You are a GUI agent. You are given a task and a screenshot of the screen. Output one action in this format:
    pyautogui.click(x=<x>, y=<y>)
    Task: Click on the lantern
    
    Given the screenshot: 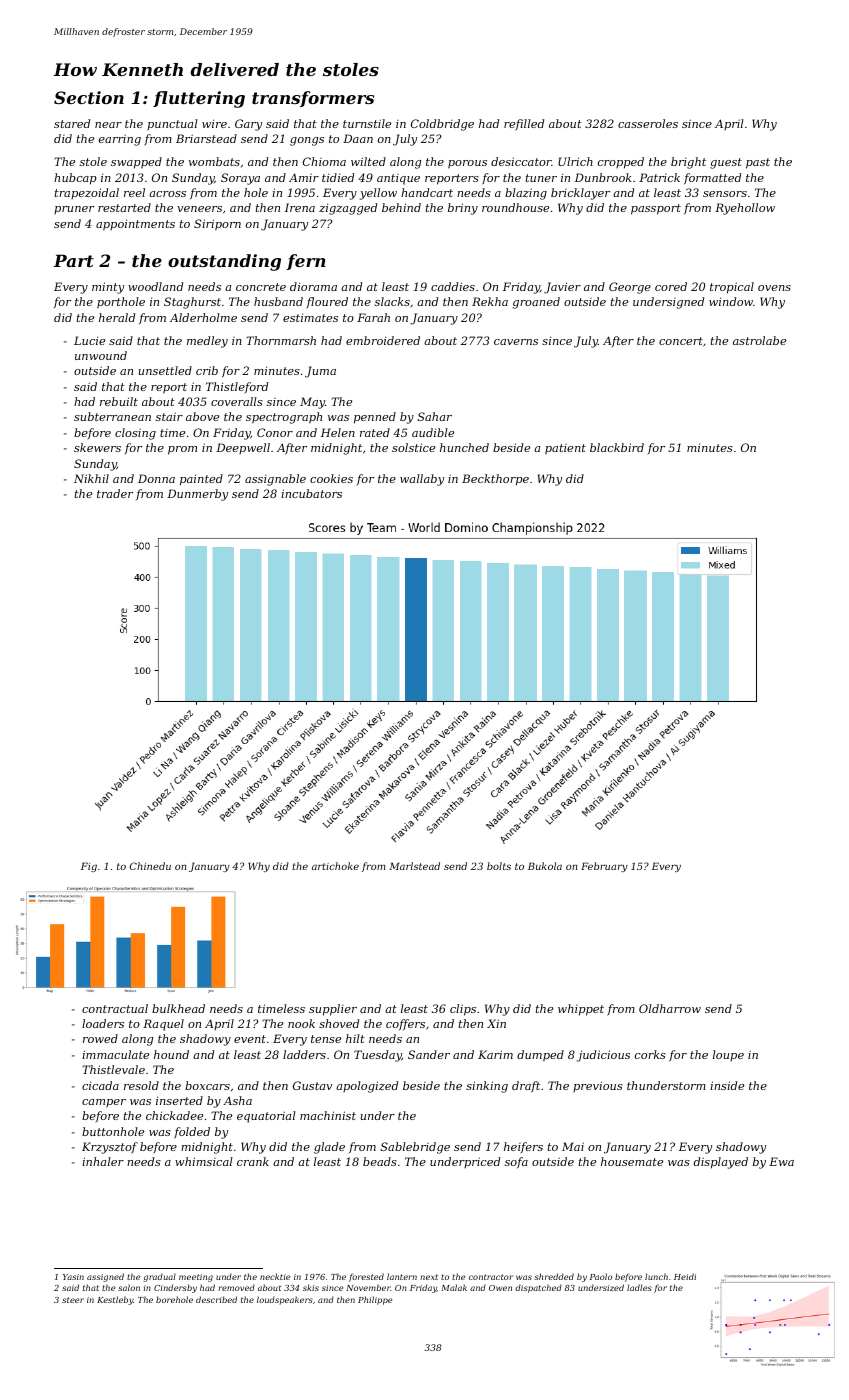 What is the action you would take?
    pyautogui.click(x=402, y=1276)
